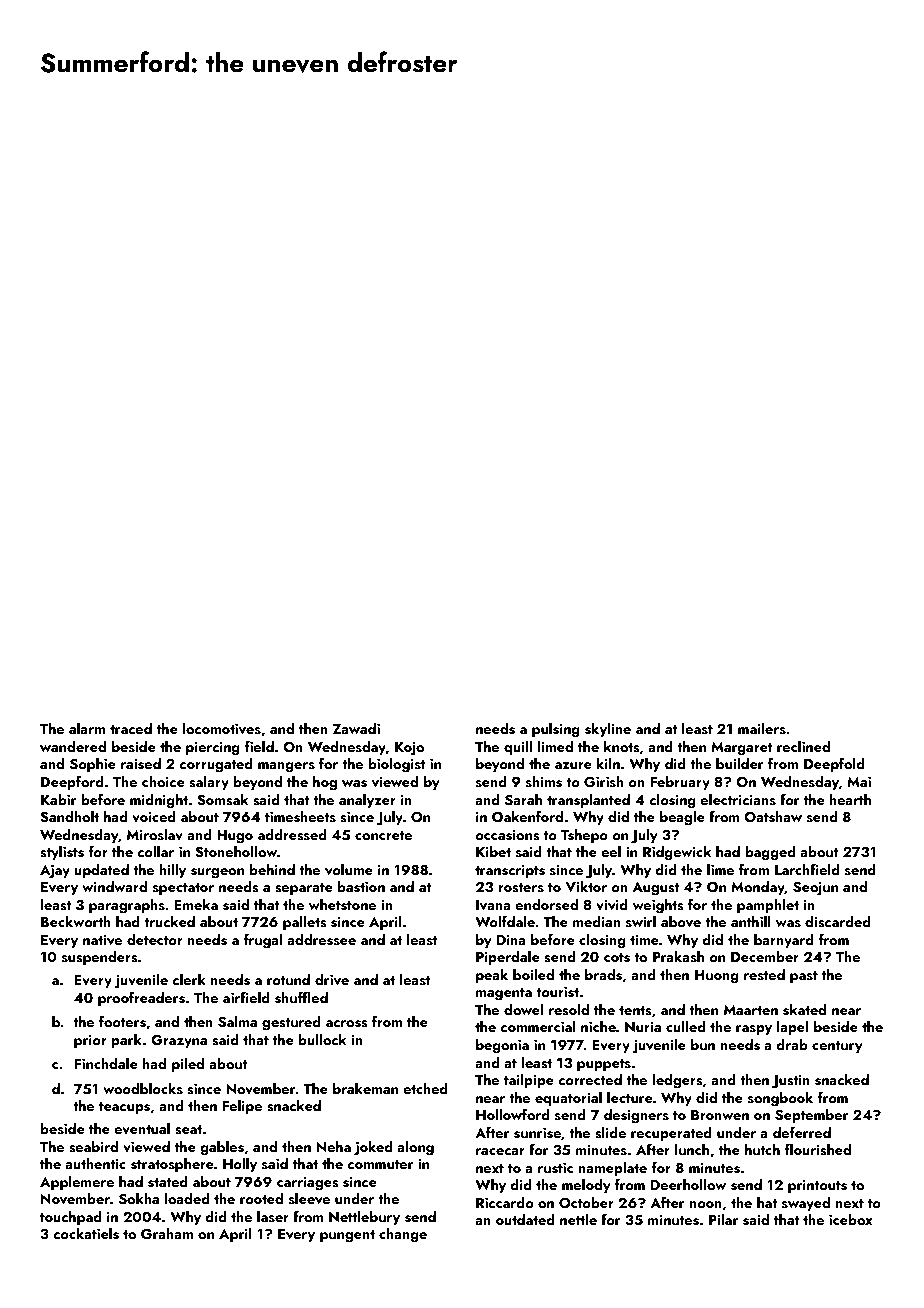 The height and width of the document is (1308, 924). What do you see at coordinates (106, 1063) in the document?
I see `Finchdale` at bounding box center [106, 1063].
